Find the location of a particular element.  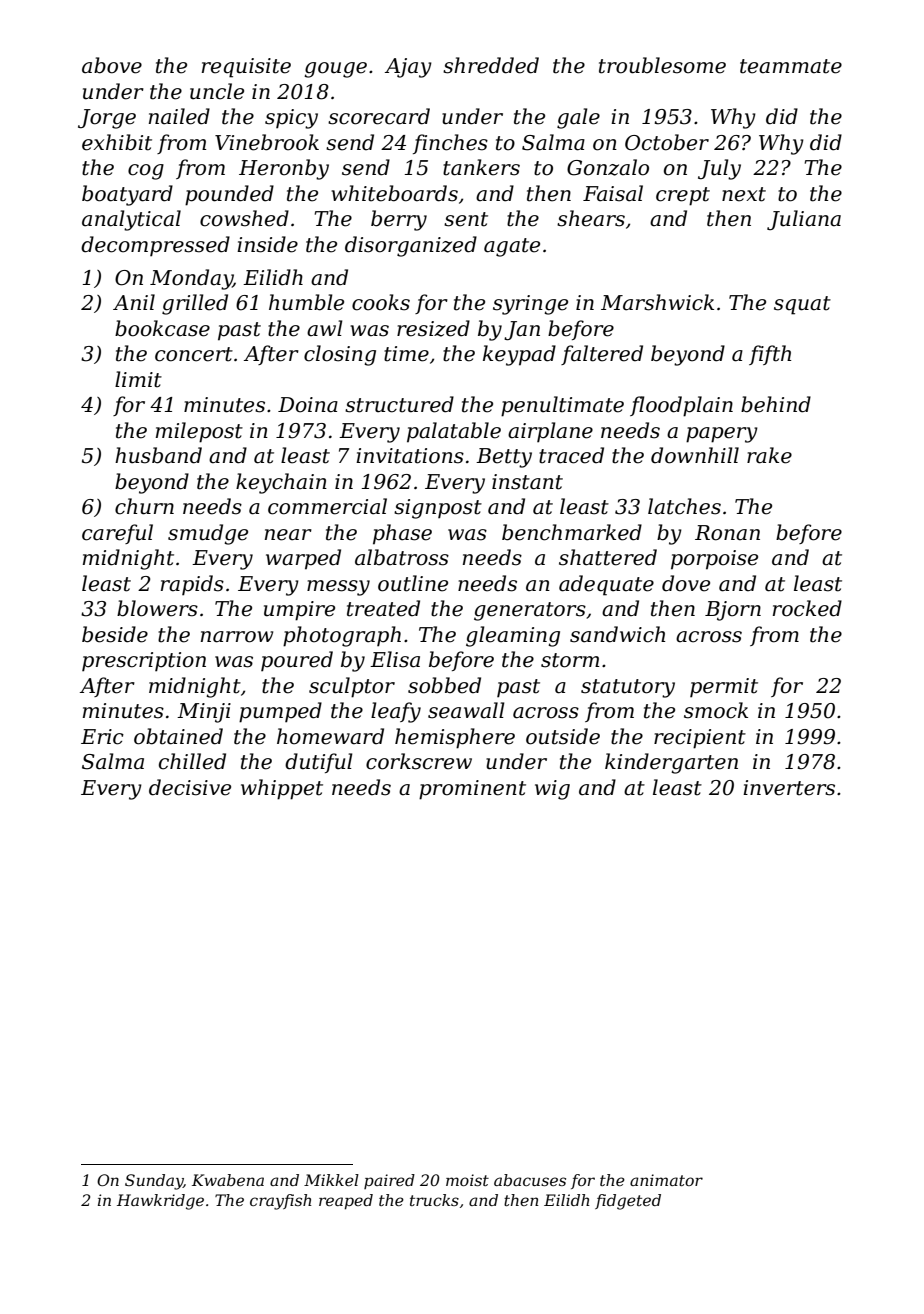

above is located at coordinates (112, 65).
